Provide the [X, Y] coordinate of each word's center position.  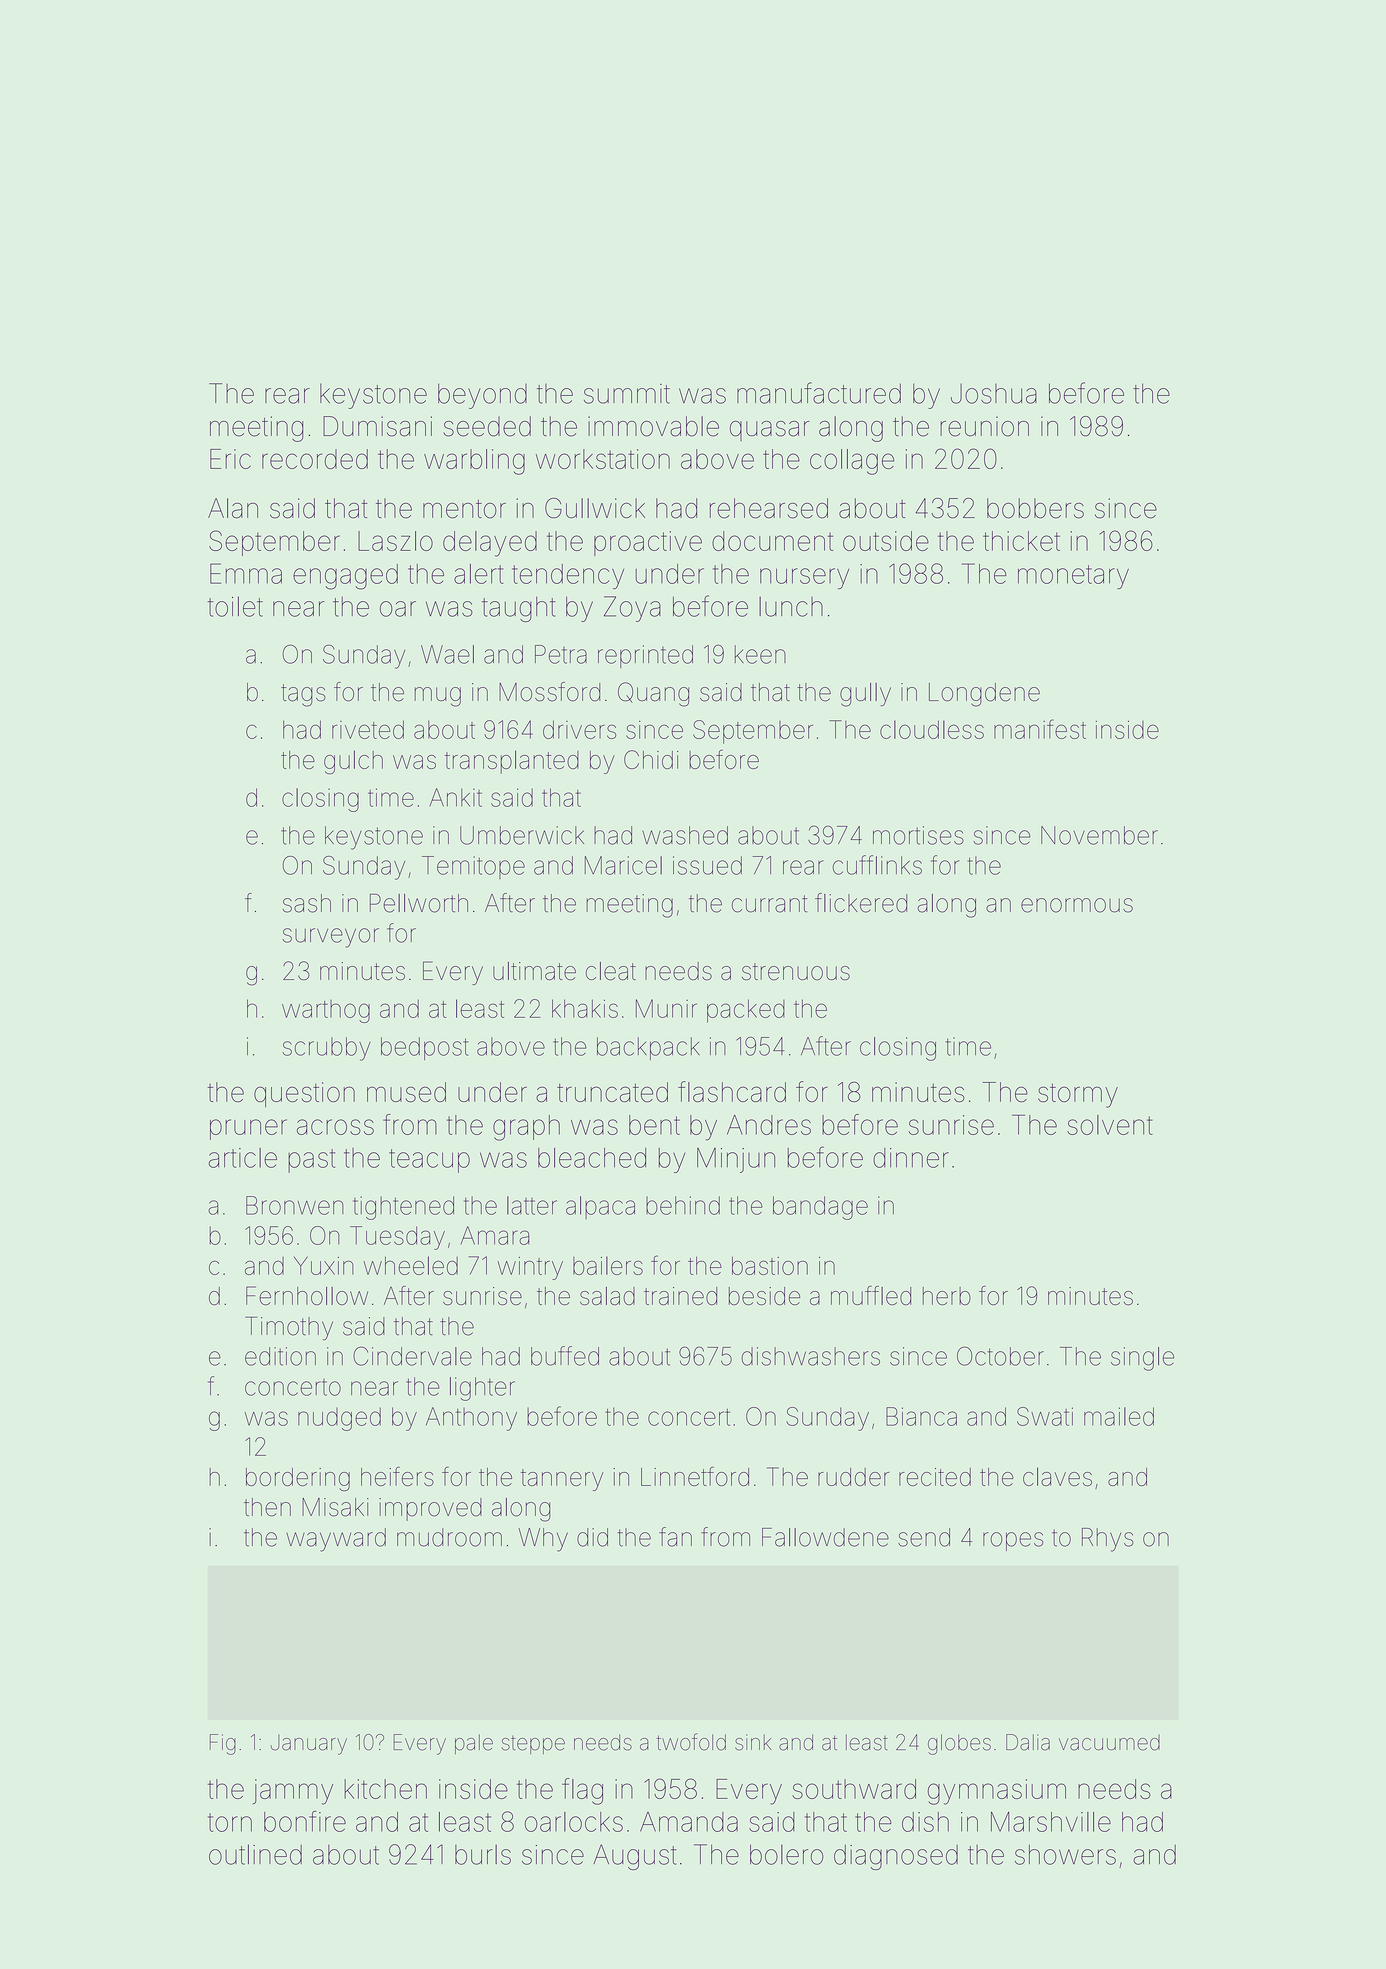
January [309, 1744]
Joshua [994, 394]
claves [1057, 1476]
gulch [353, 762]
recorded [315, 459]
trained [680, 1296]
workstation [603, 459]
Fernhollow [307, 1295]
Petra [561, 654]
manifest [1040, 729]
